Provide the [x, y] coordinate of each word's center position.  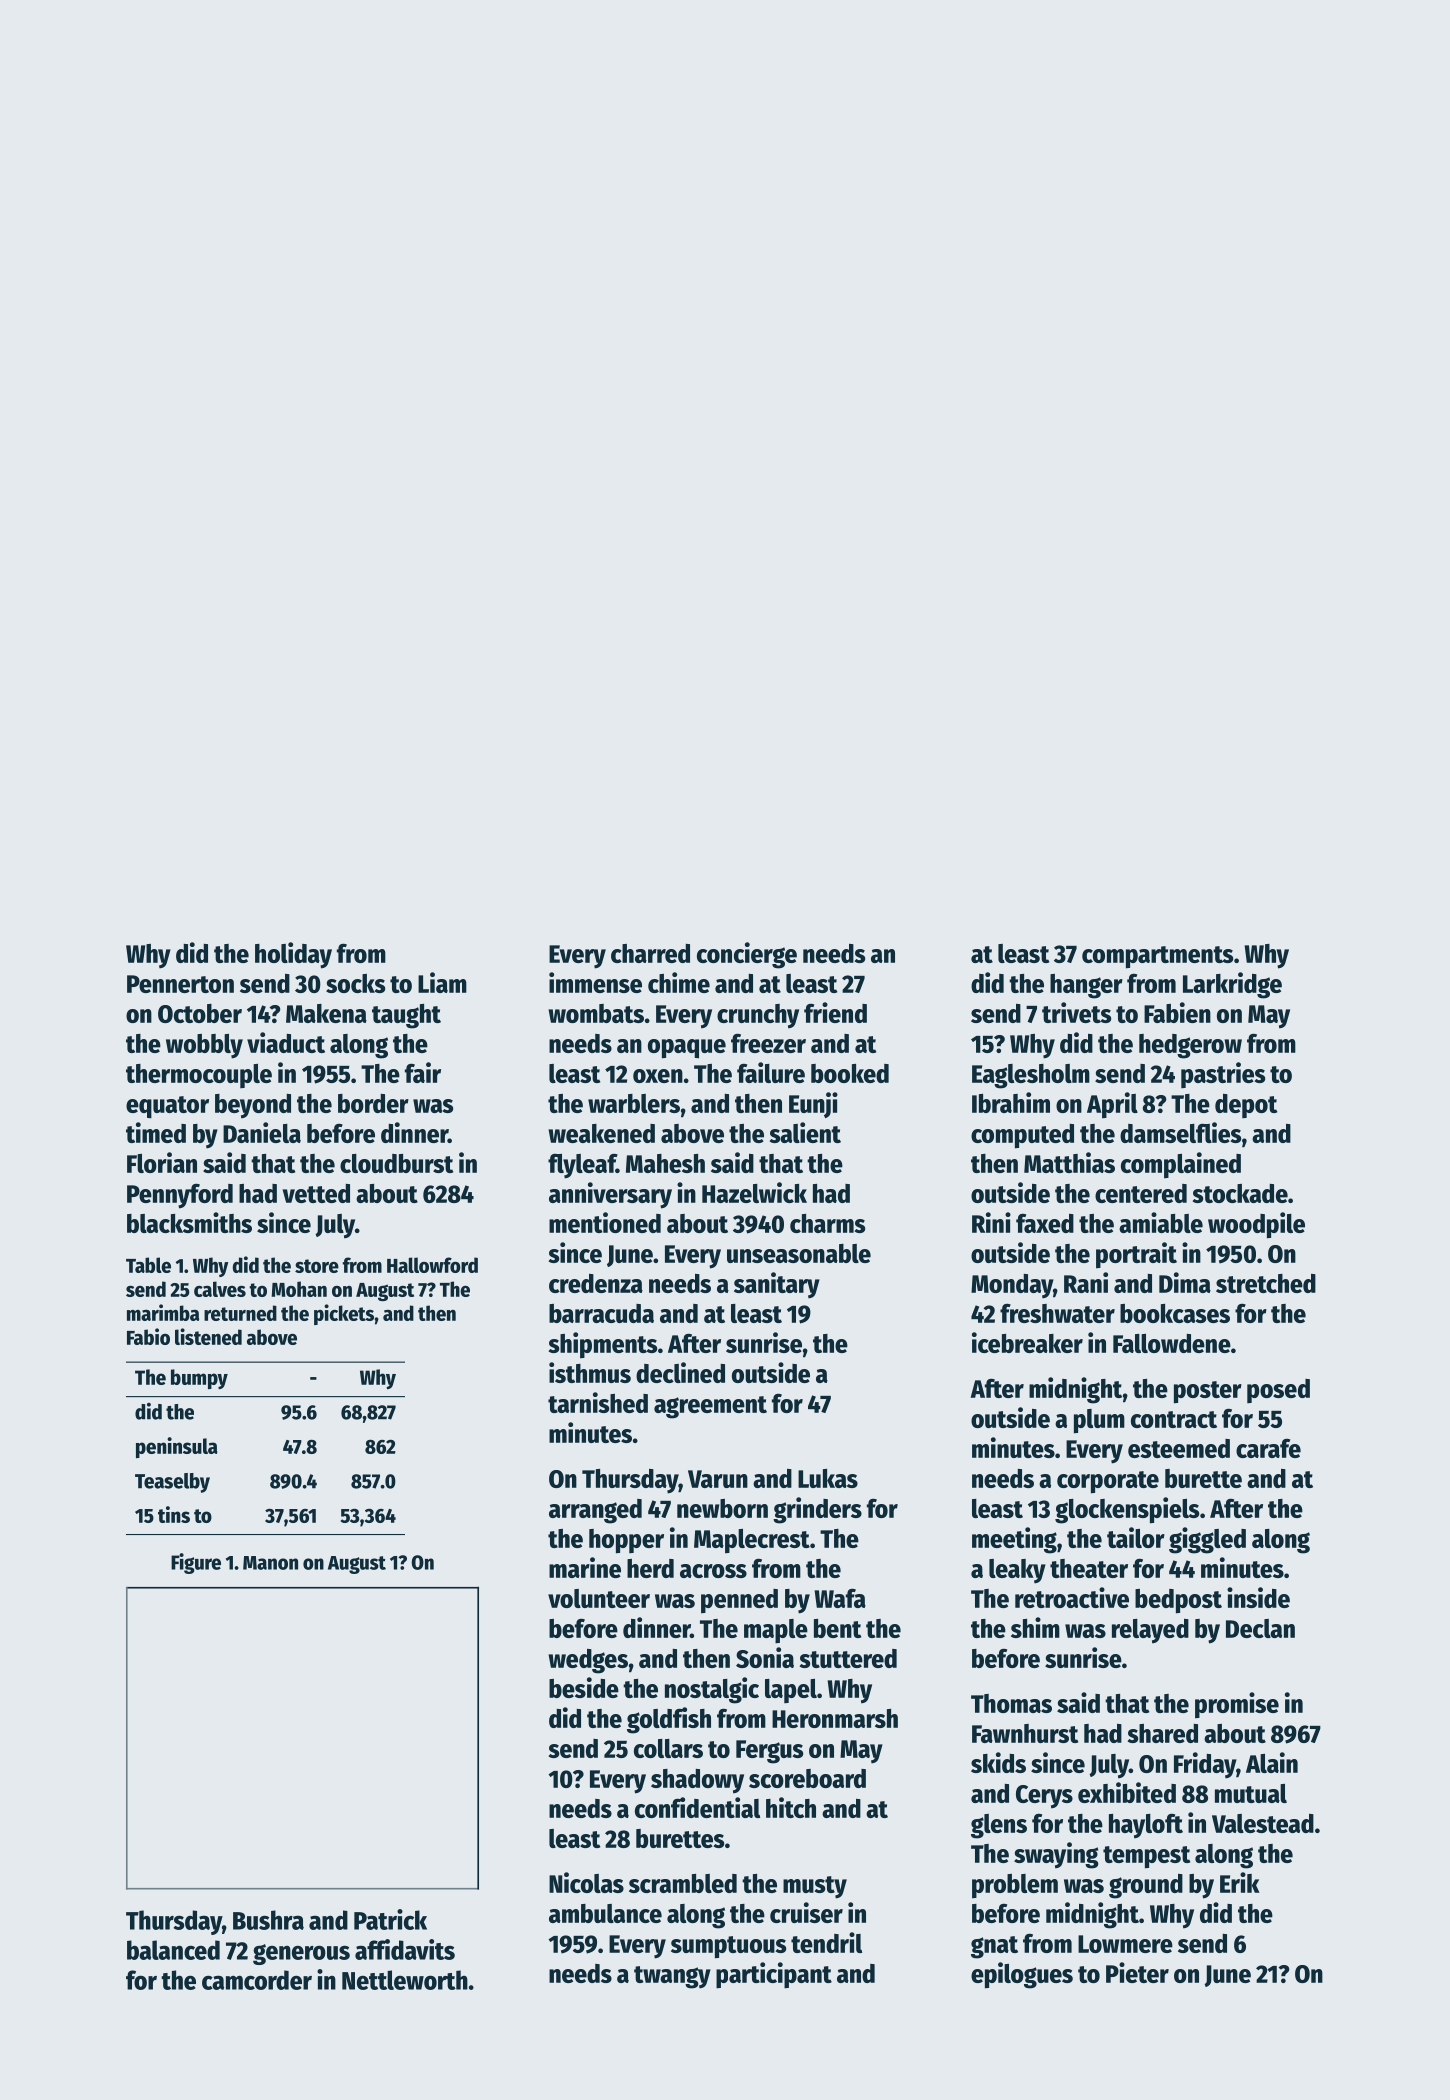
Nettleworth [405, 1980]
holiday [293, 955]
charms [827, 1223]
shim [1035, 1627]
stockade [1240, 1193]
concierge [747, 955]
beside [584, 1687]
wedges [588, 1661]
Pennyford [180, 1196]
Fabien [1177, 1012]
